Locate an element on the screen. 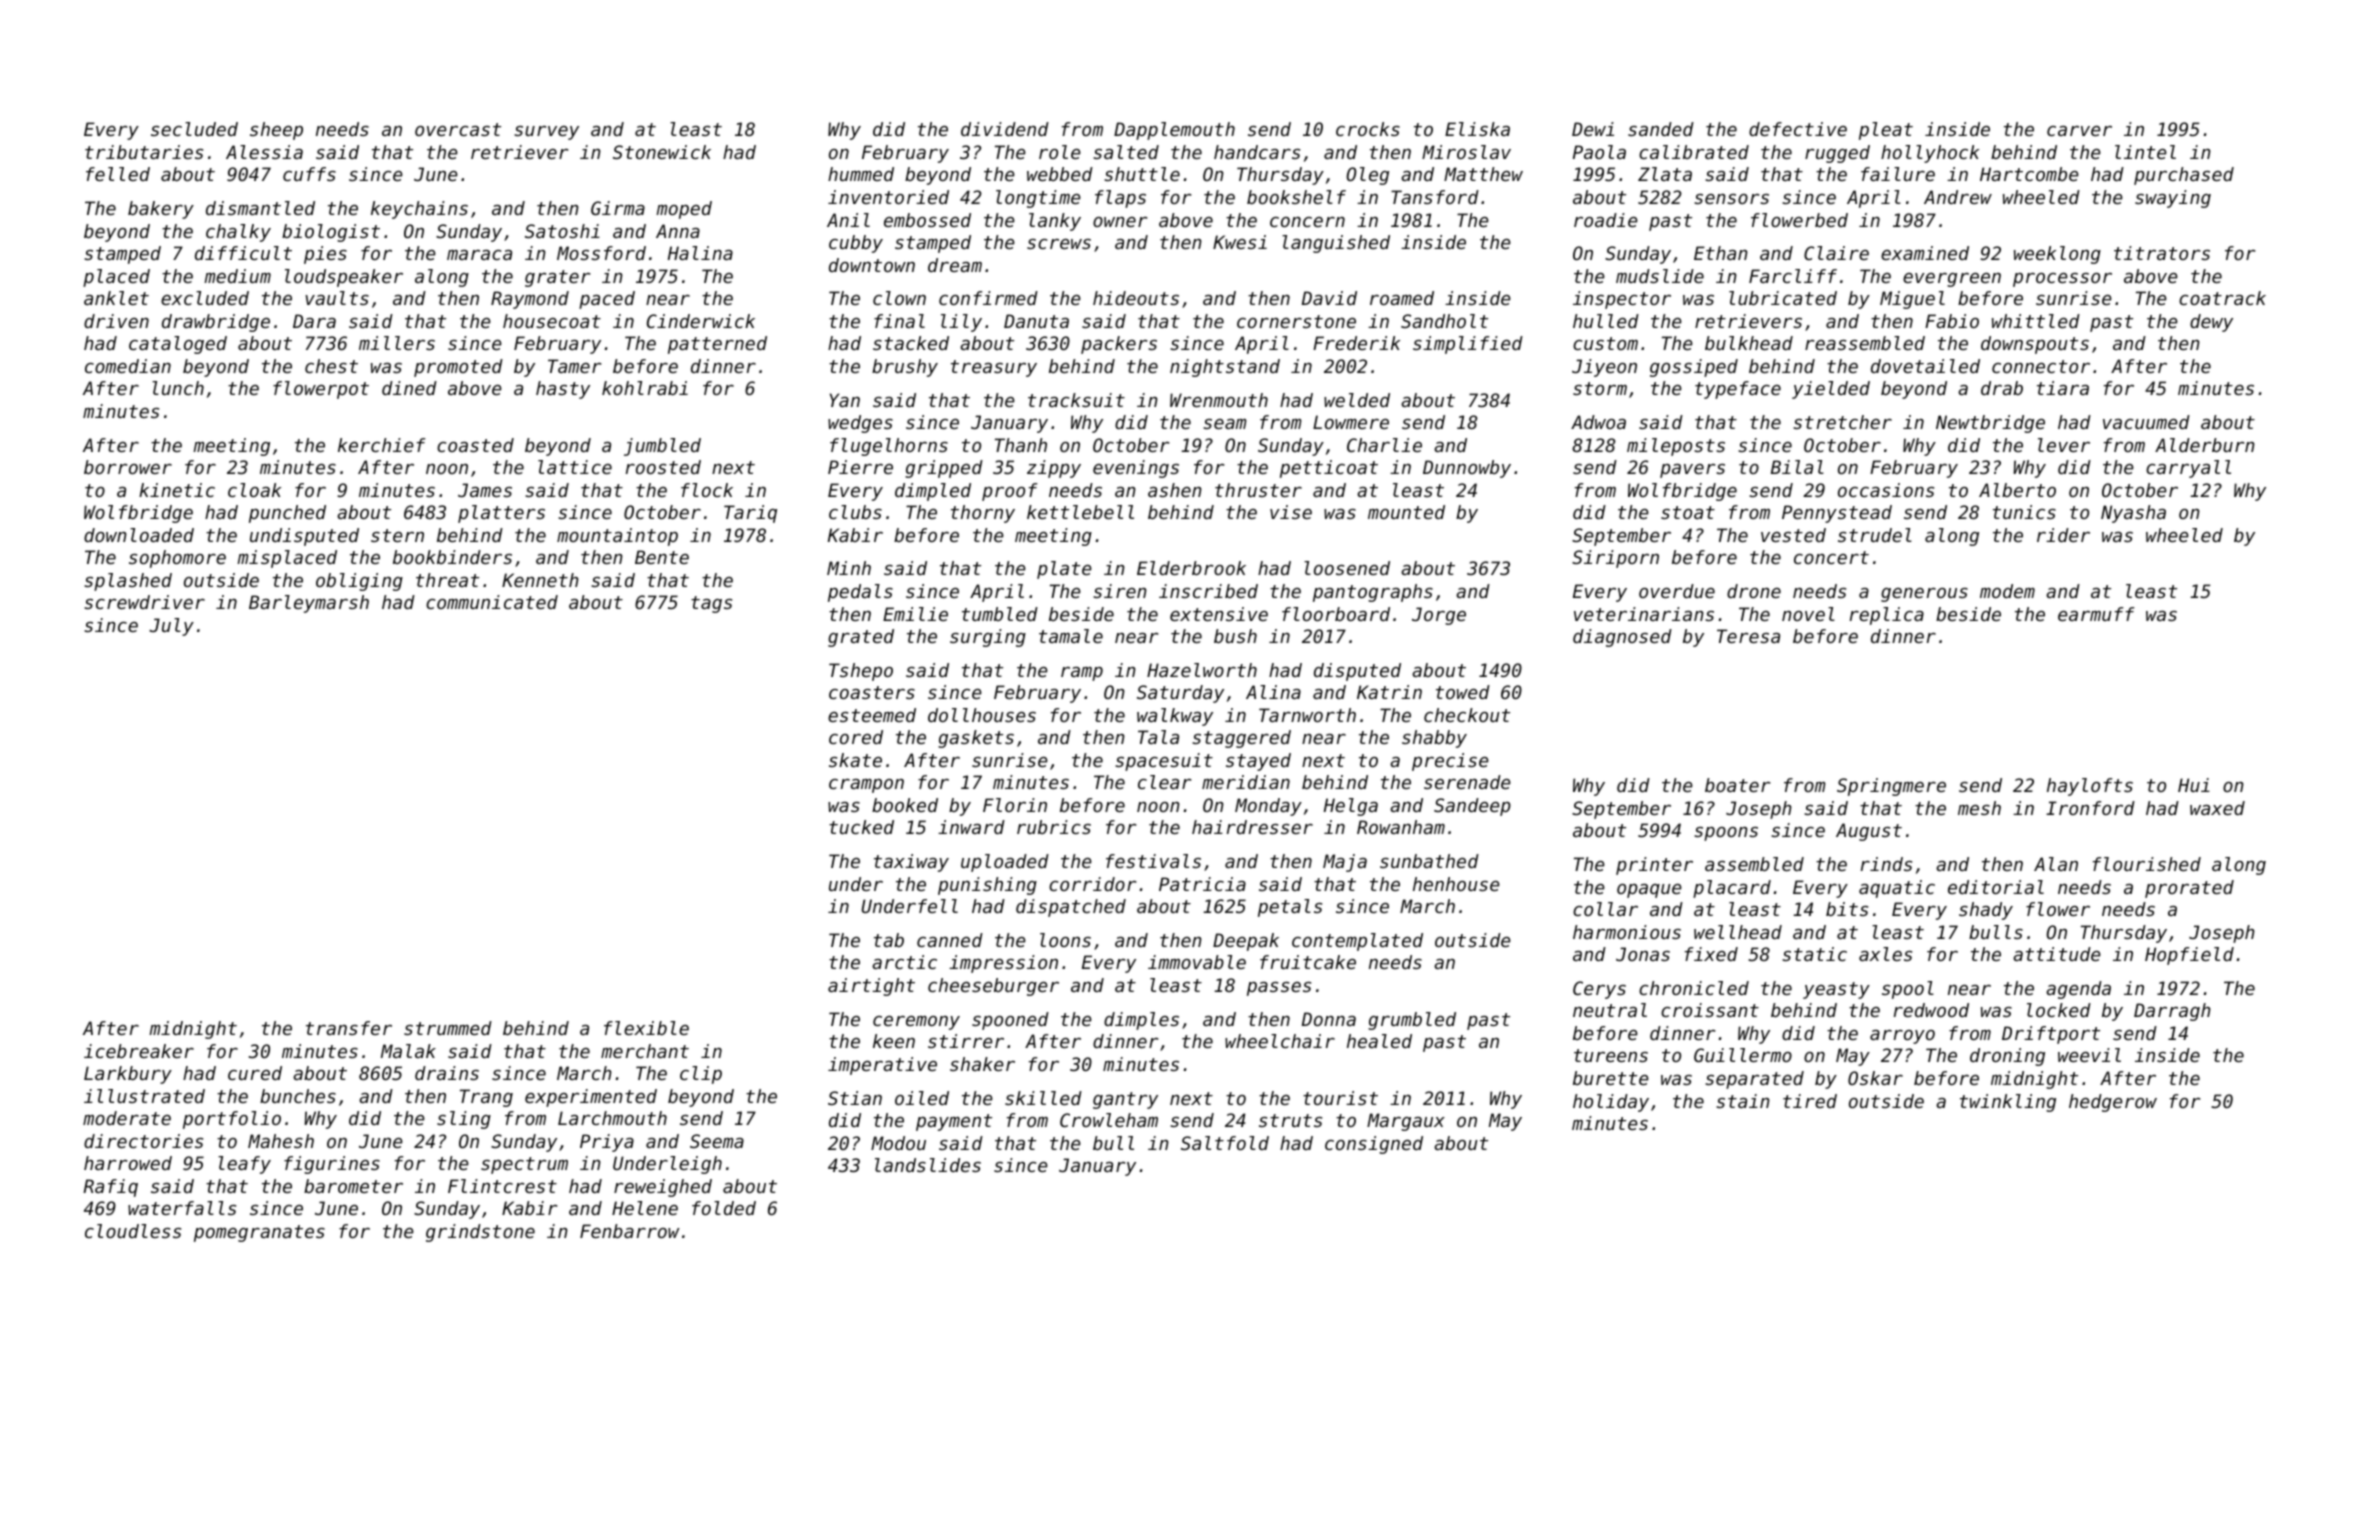 The height and width of the screenshot is (1526, 2359). Tamer is located at coordinates (575, 366).
